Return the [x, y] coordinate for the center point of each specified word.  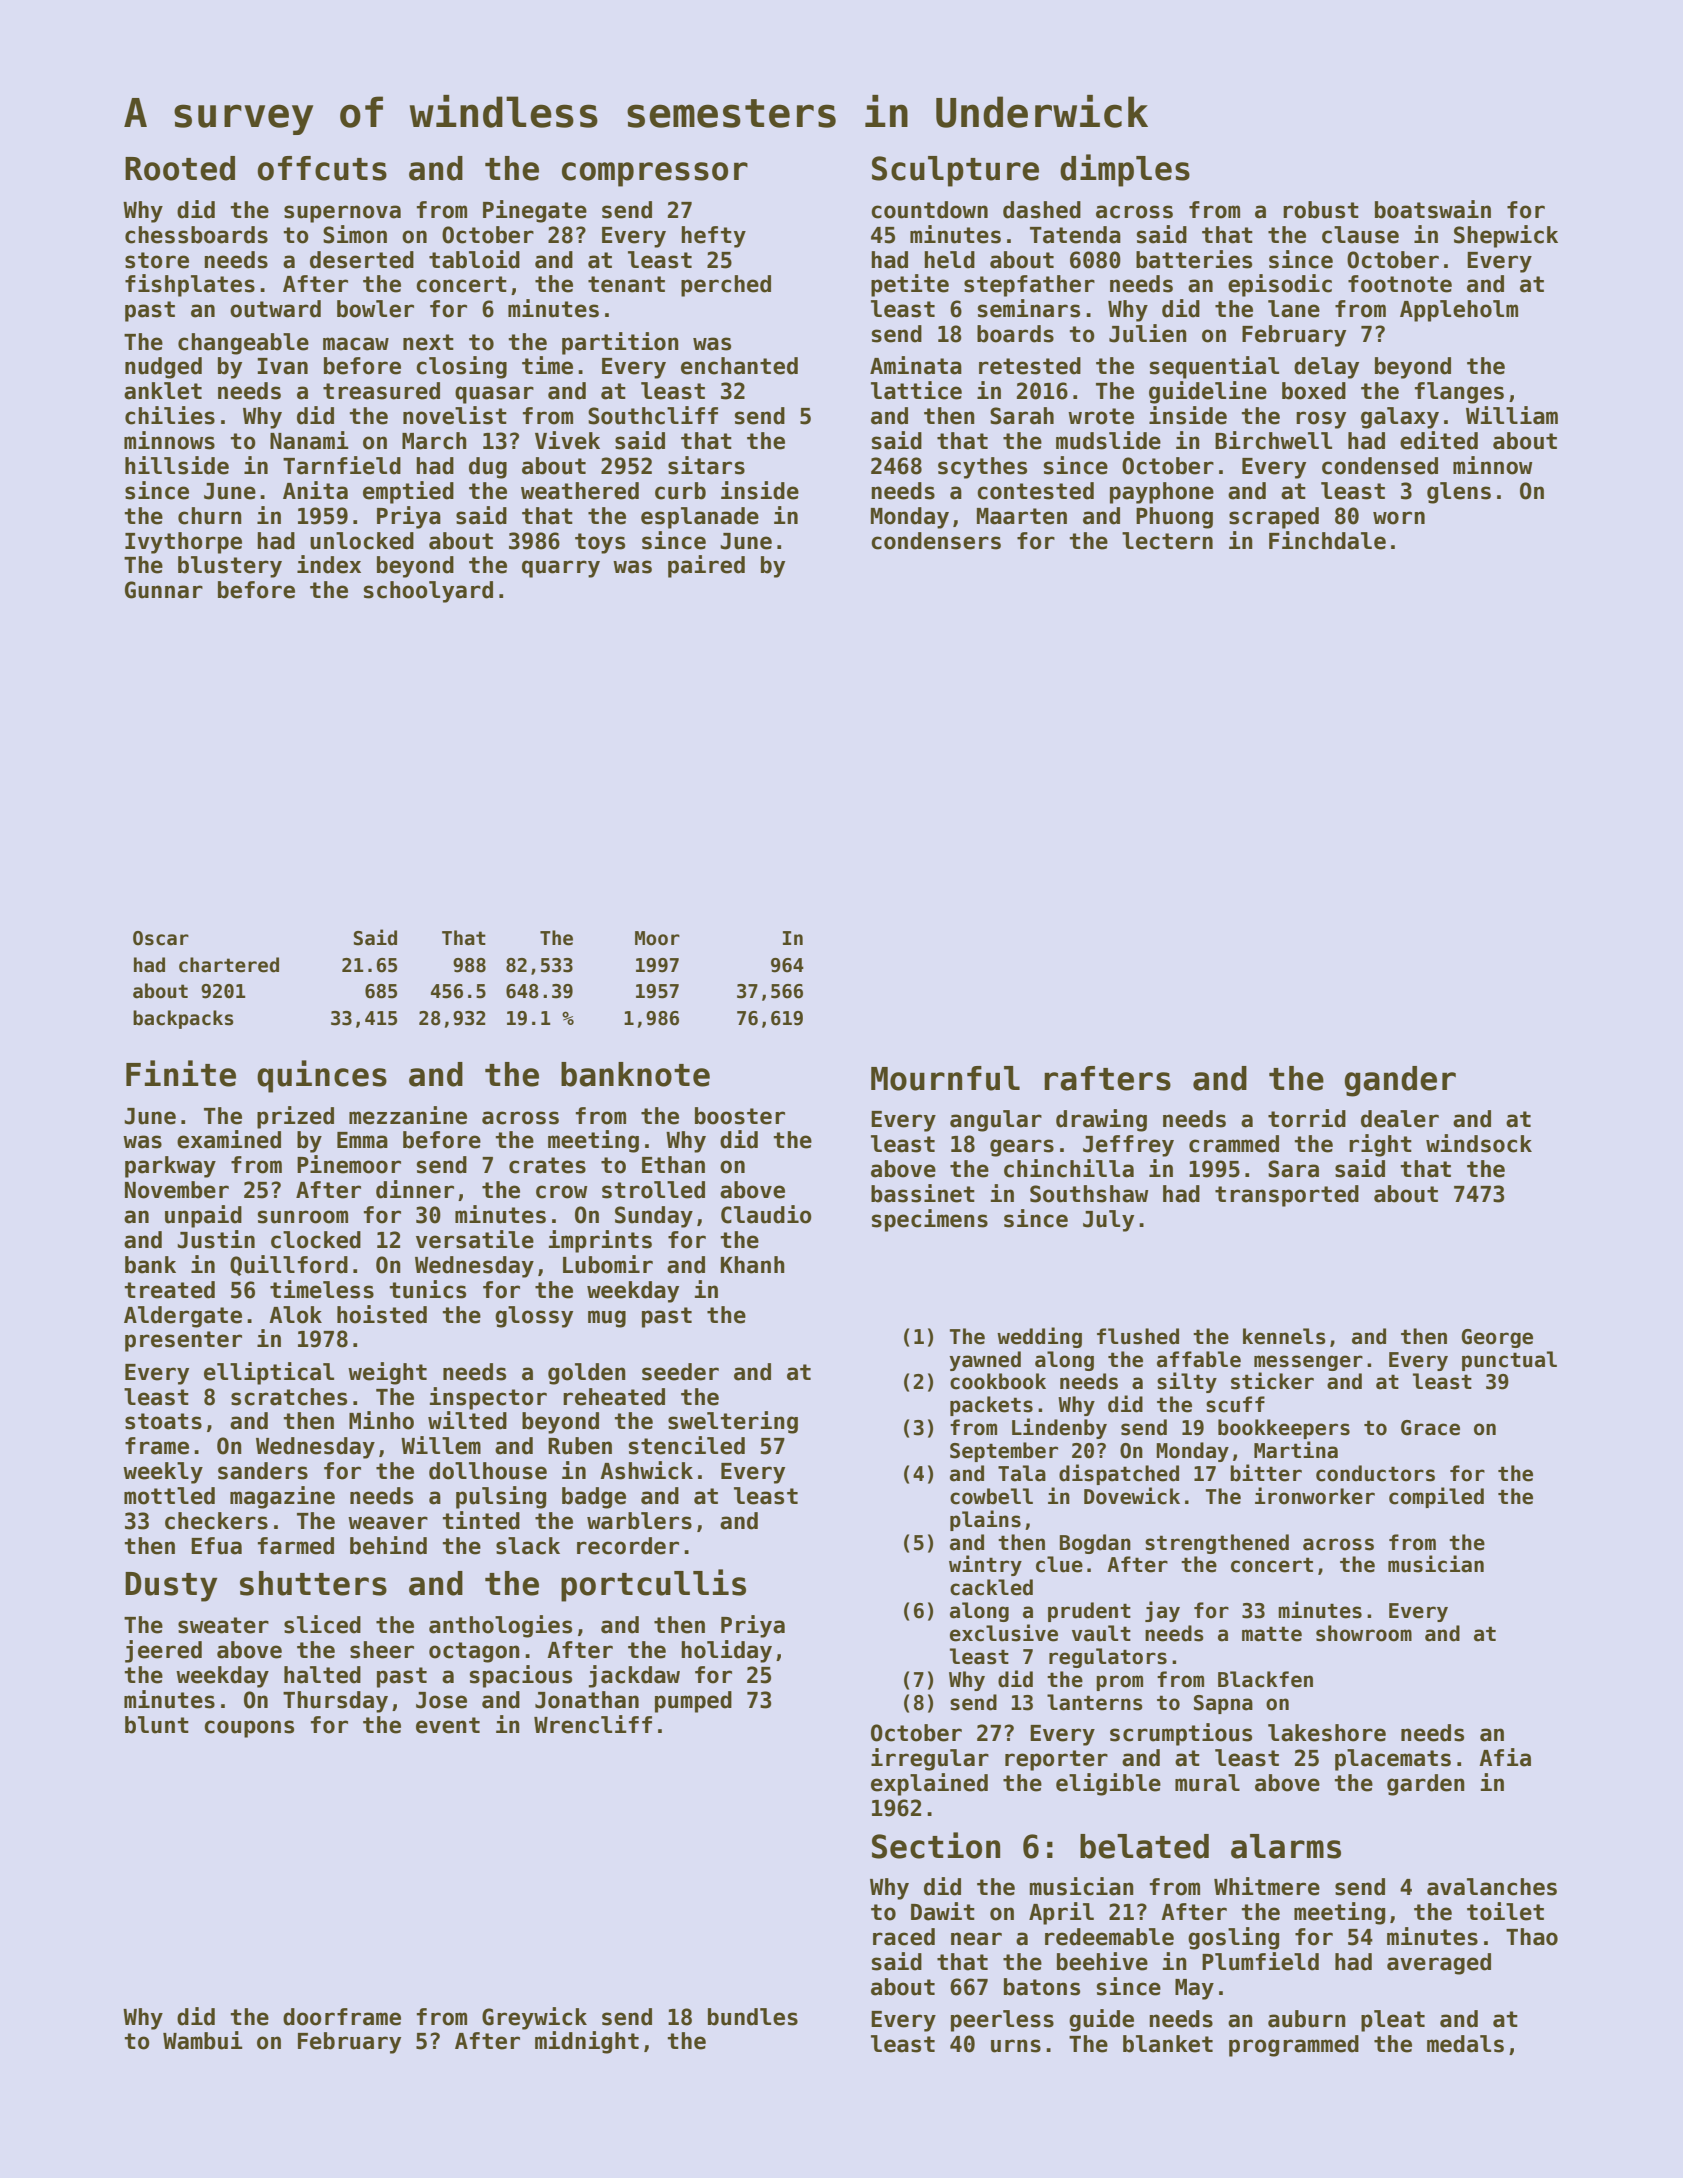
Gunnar [164, 590]
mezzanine [408, 1115]
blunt [157, 1725]
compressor [655, 174]
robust [1321, 210]
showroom [1364, 1633]
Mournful [945, 1078]
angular [996, 1121]
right [1380, 1145]
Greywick [534, 2018]
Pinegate [535, 211]
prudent [1089, 1612]
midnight [587, 2042]
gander [1400, 1081]
